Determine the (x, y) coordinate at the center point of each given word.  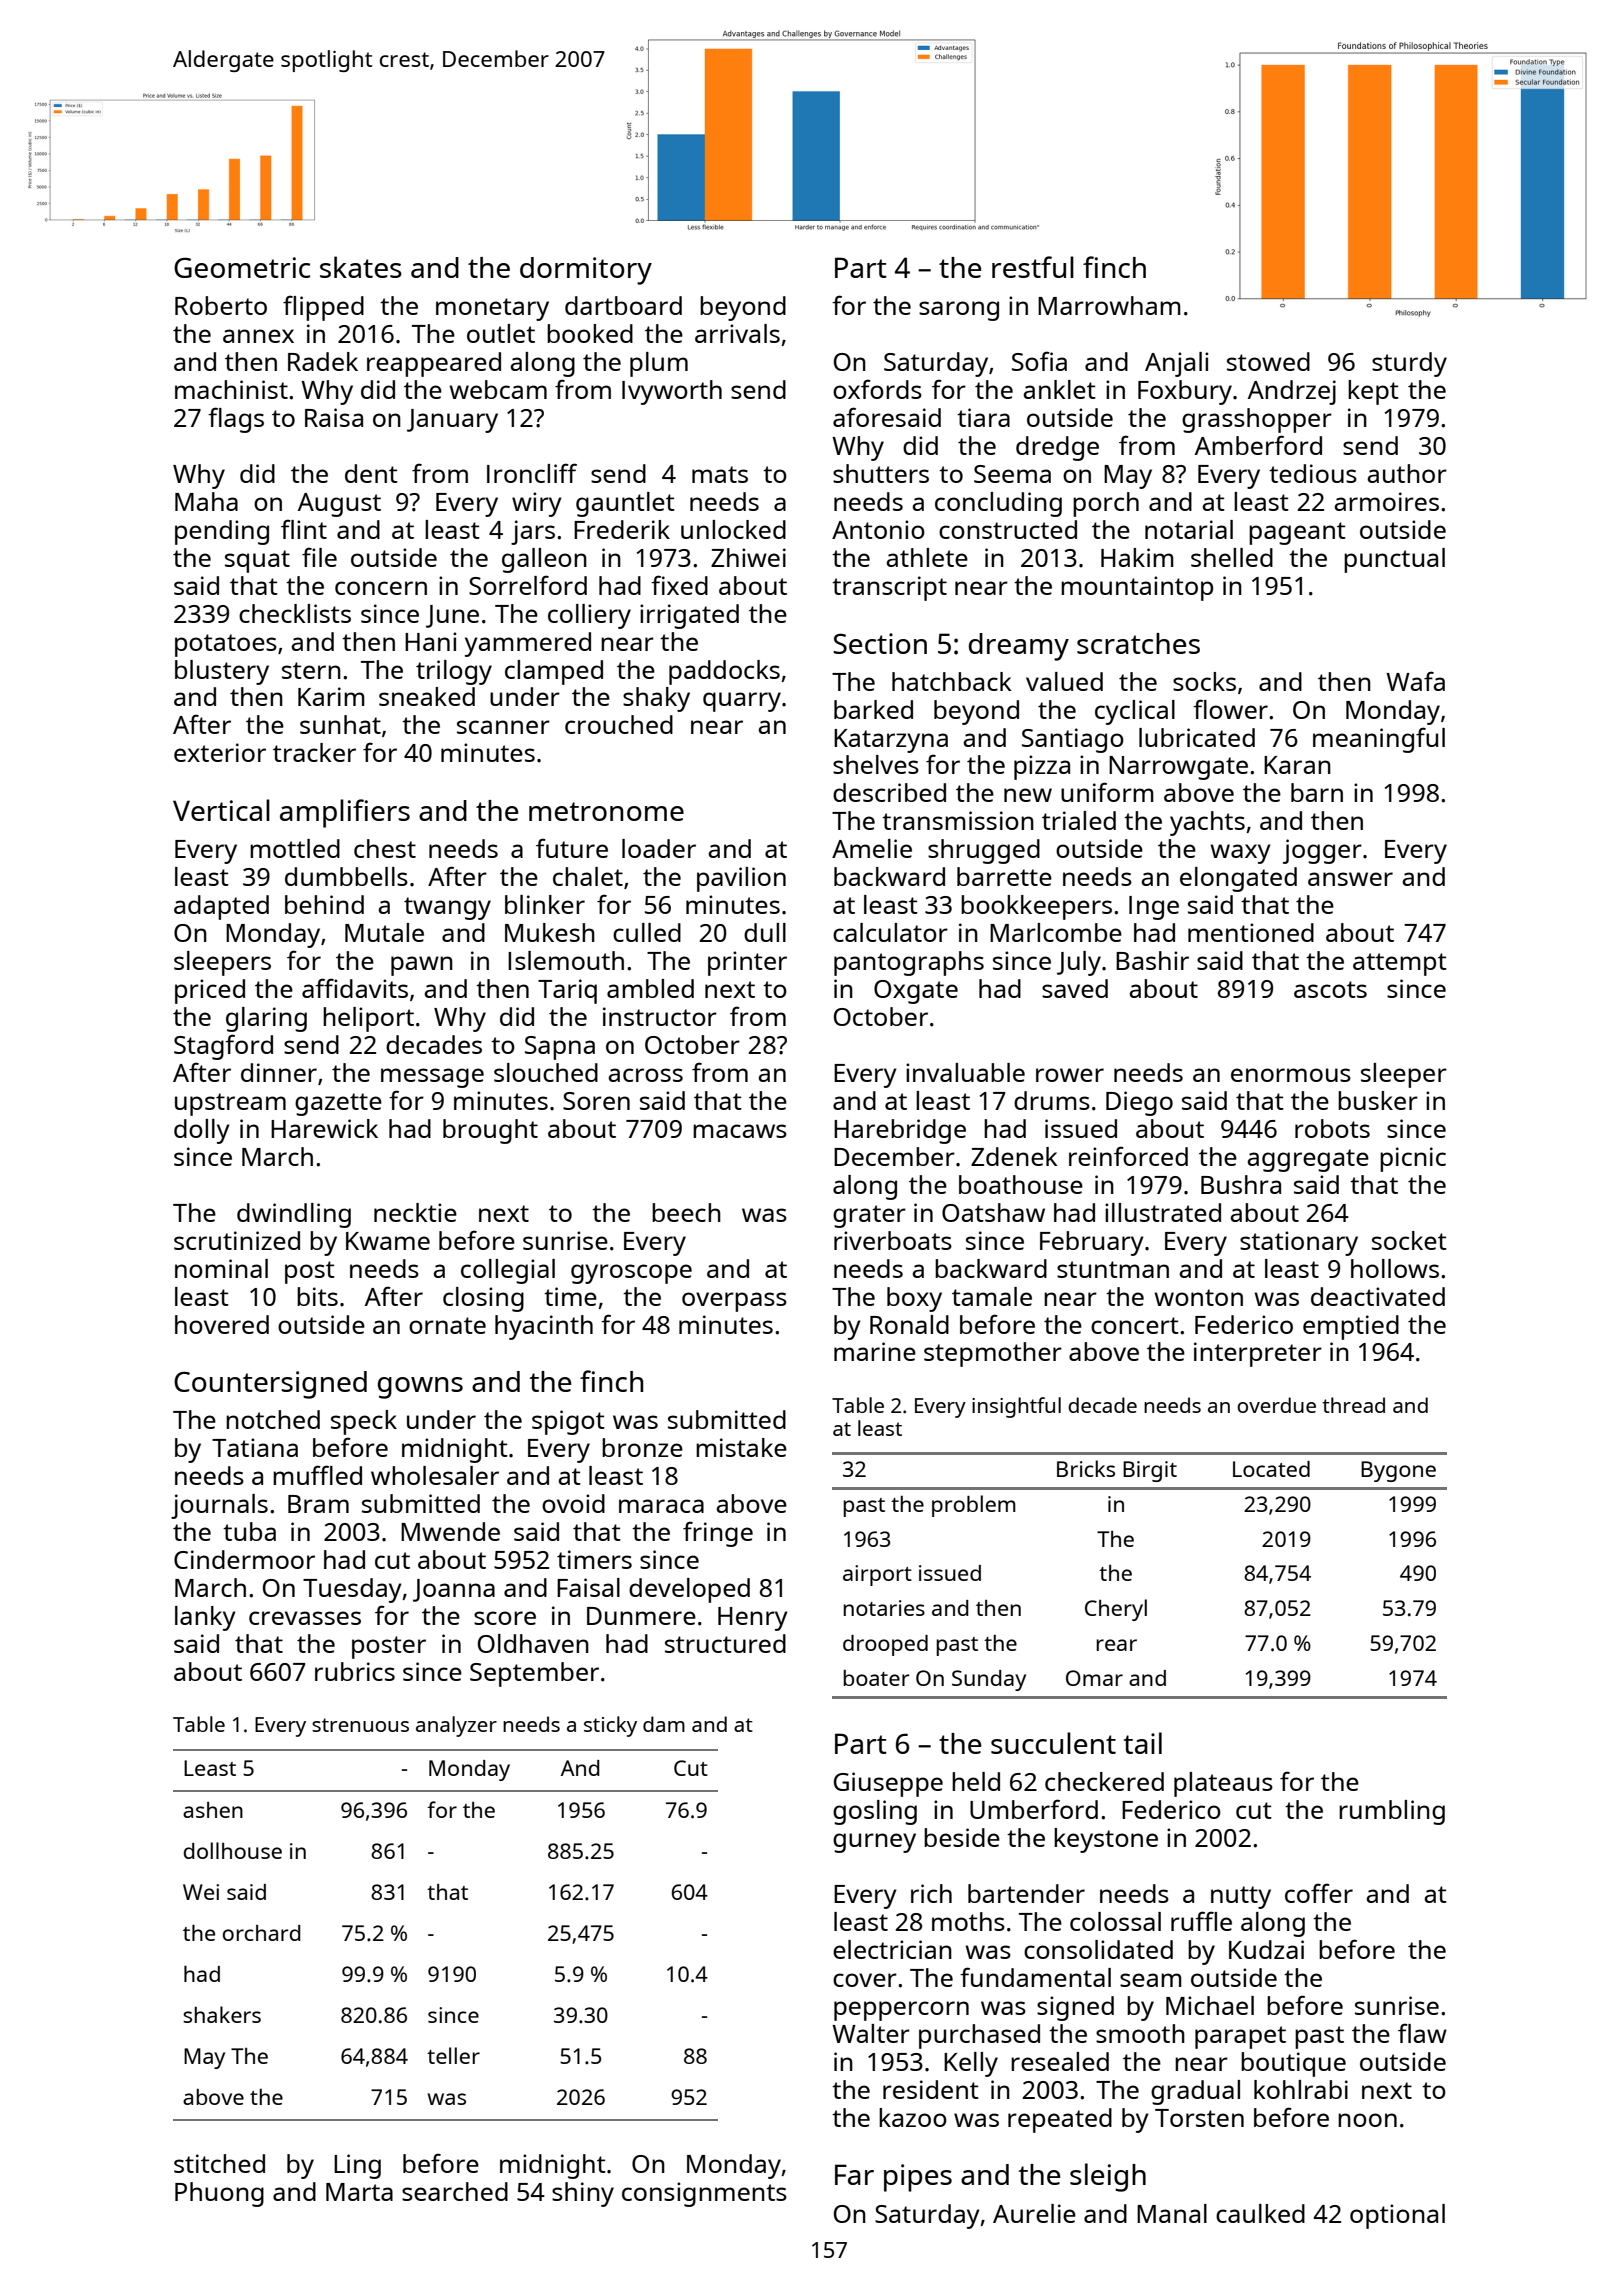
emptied (1351, 1327)
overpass (734, 1302)
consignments (704, 2194)
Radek (323, 361)
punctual (1394, 560)
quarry (742, 702)
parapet (1240, 2037)
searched (455, 2191)
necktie (415, 1212)
